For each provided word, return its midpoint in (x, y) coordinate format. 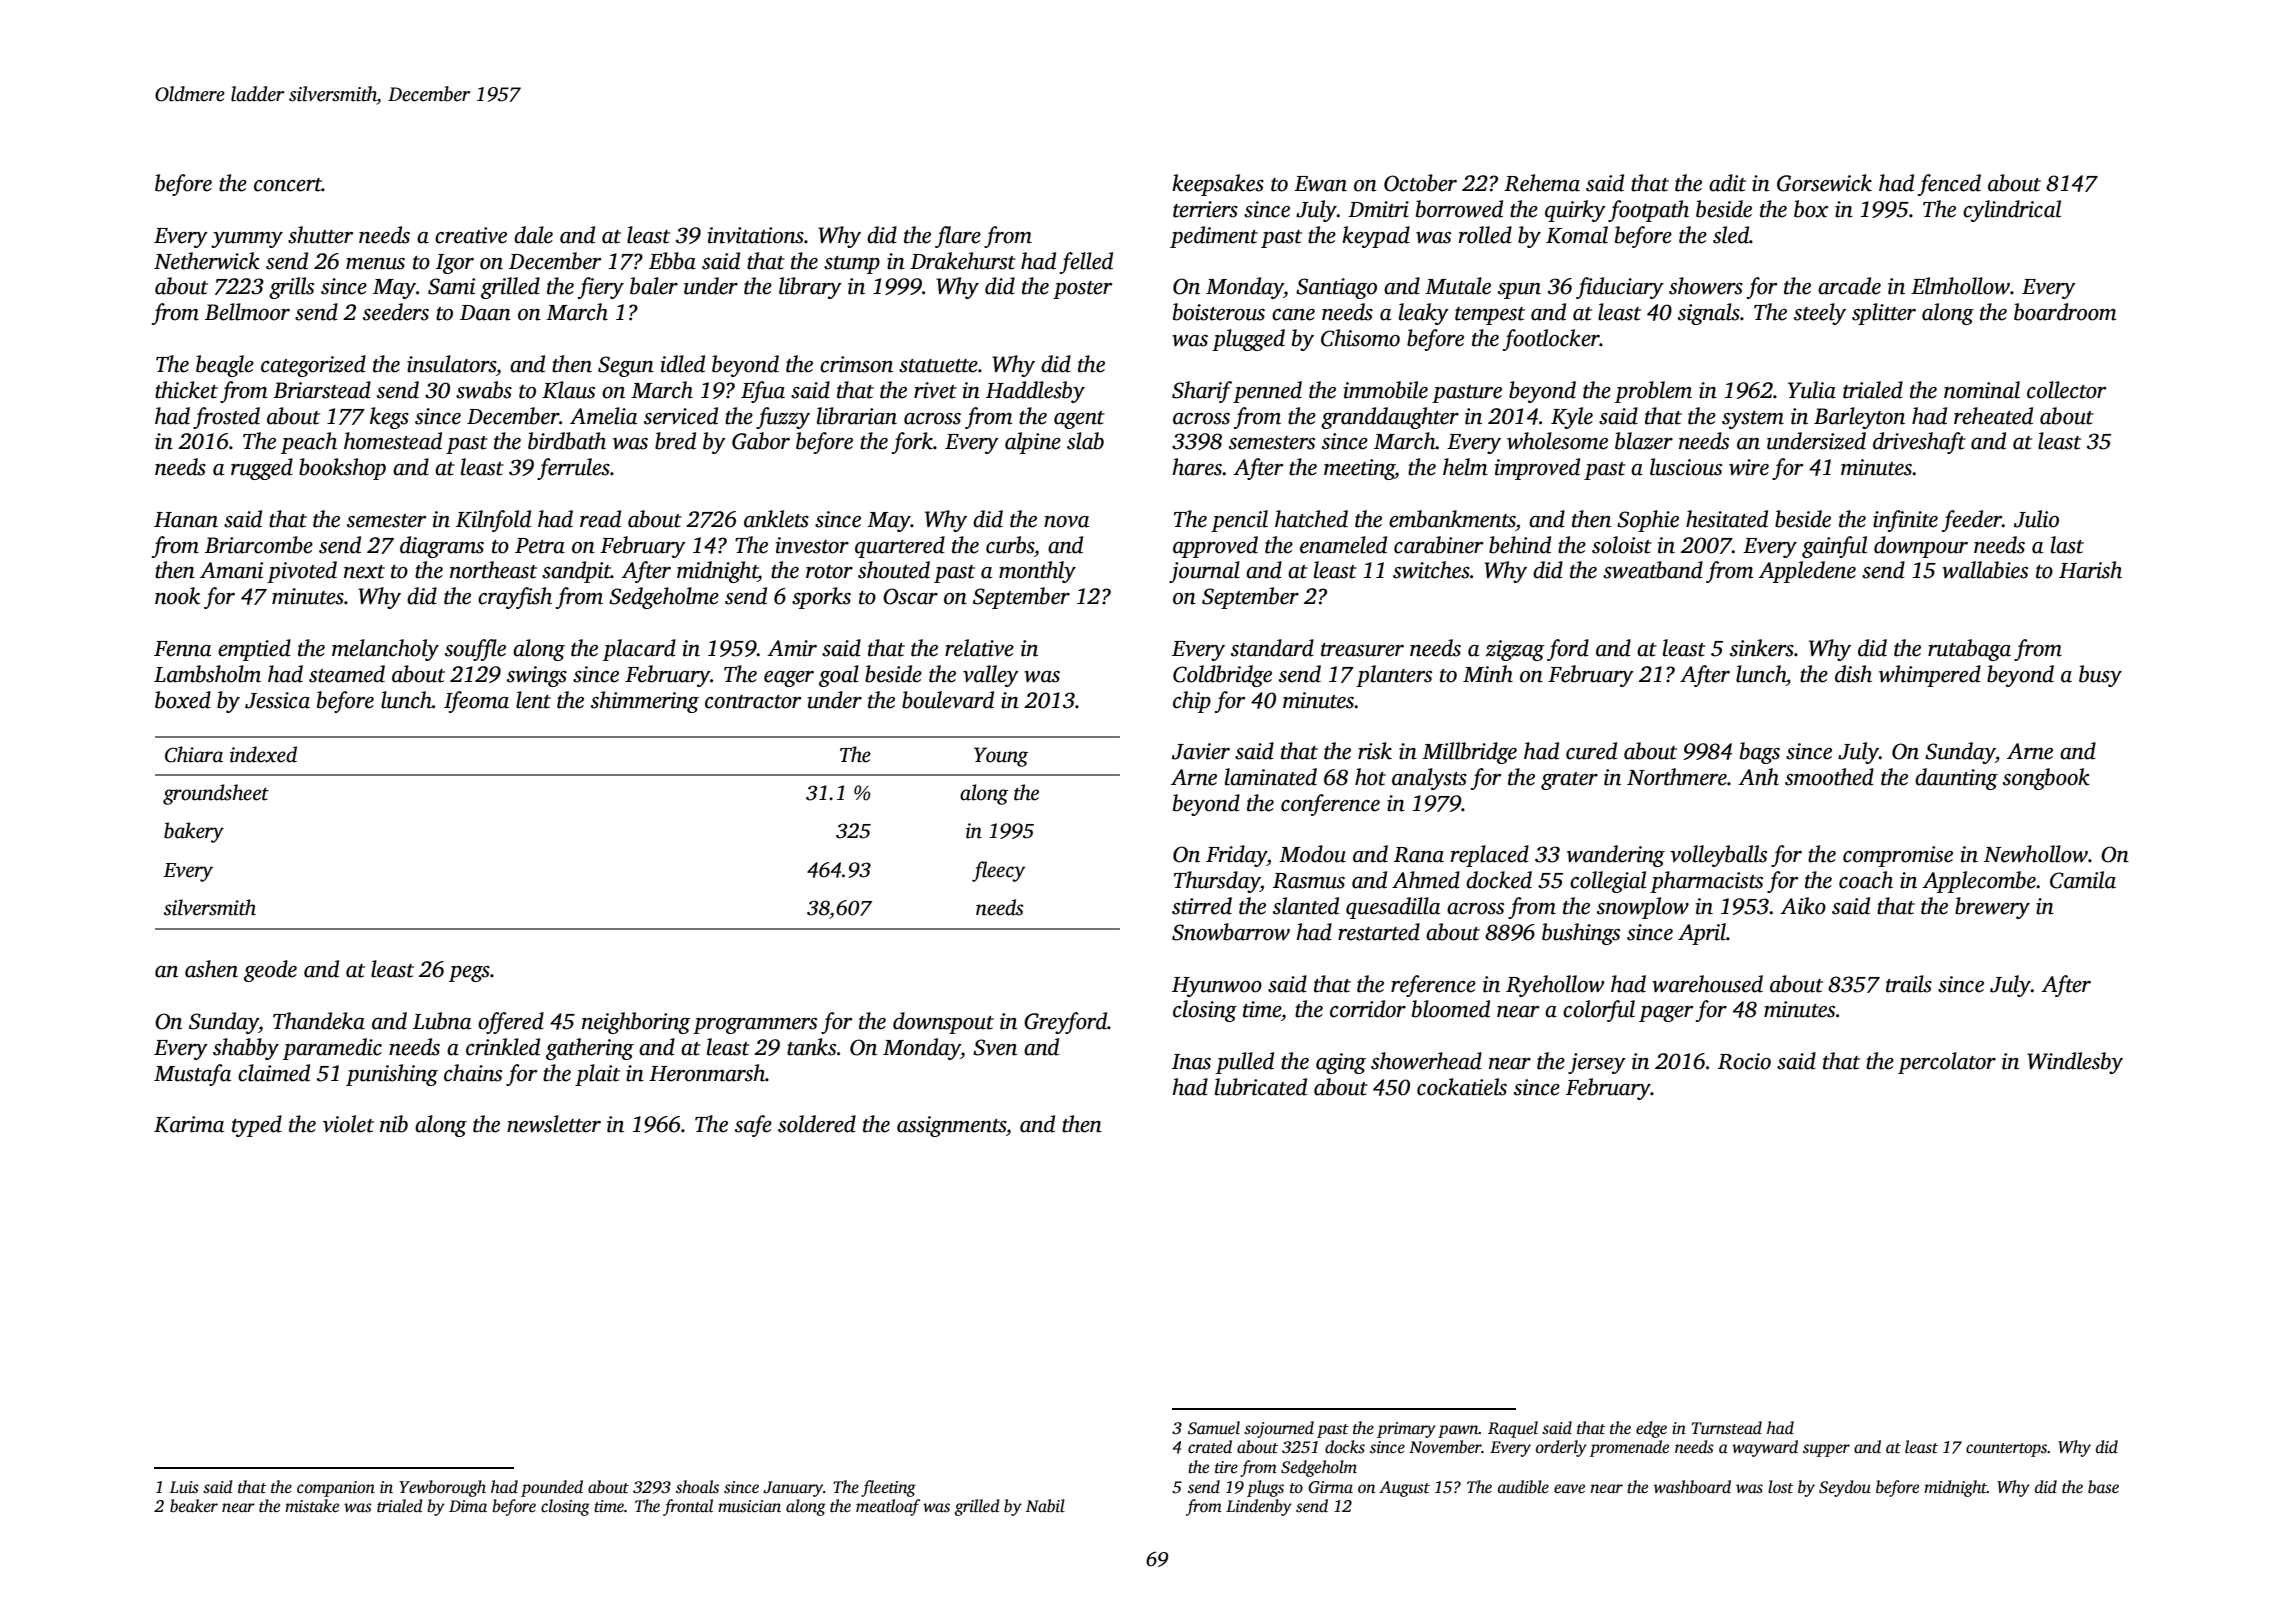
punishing (392, 1075)
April (1702, 934)
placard (639, 650)
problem (1653, 392)
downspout (943, 1023)
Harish (2090, 570)
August (1404, 1489)
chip (1192, 702)
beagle (225, 366)
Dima (468, 1506)
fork (912, 443)
